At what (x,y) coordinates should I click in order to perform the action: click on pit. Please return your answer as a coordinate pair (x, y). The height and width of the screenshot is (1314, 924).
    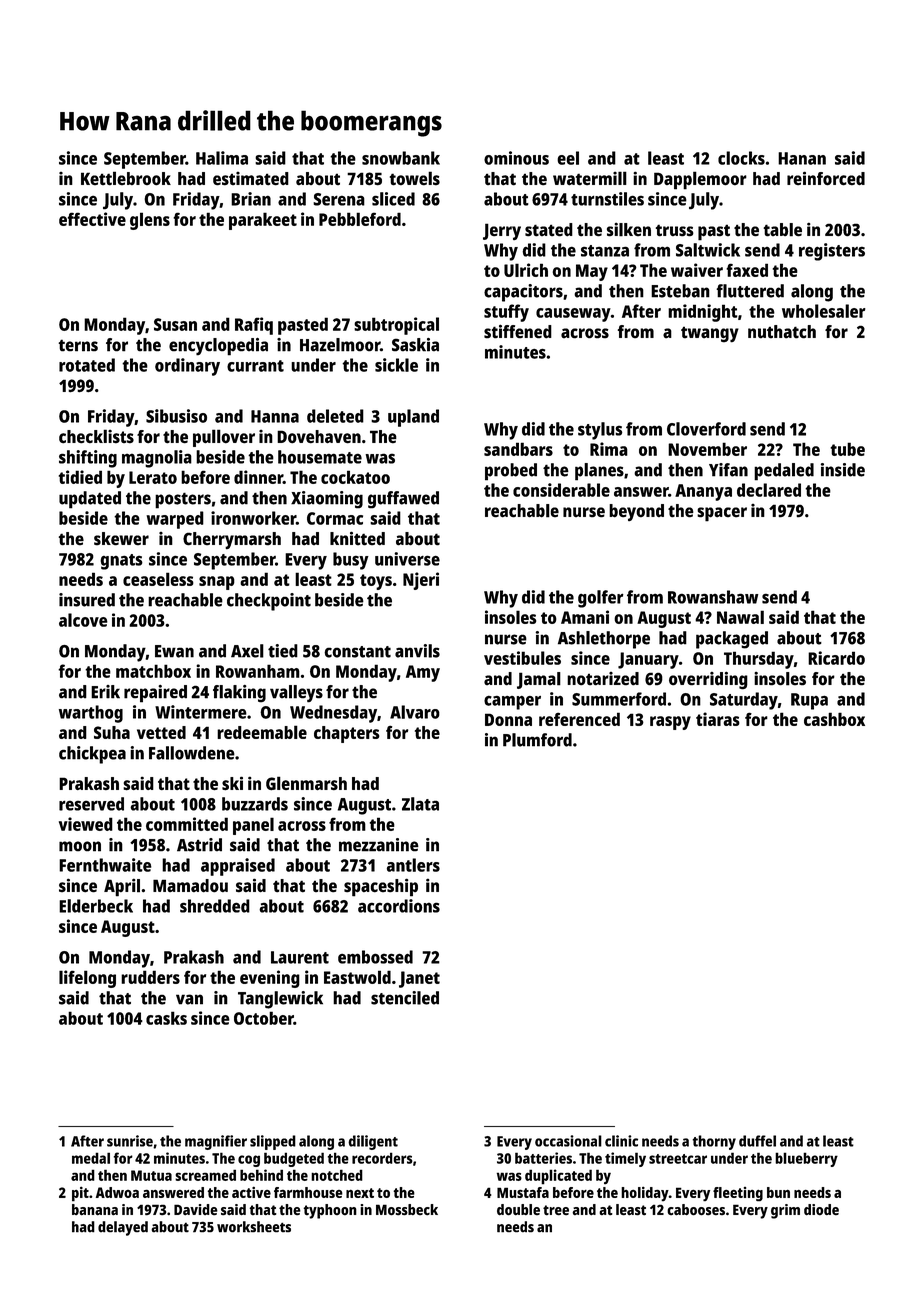
    Looking at the image, I should click on (80, 1194).
